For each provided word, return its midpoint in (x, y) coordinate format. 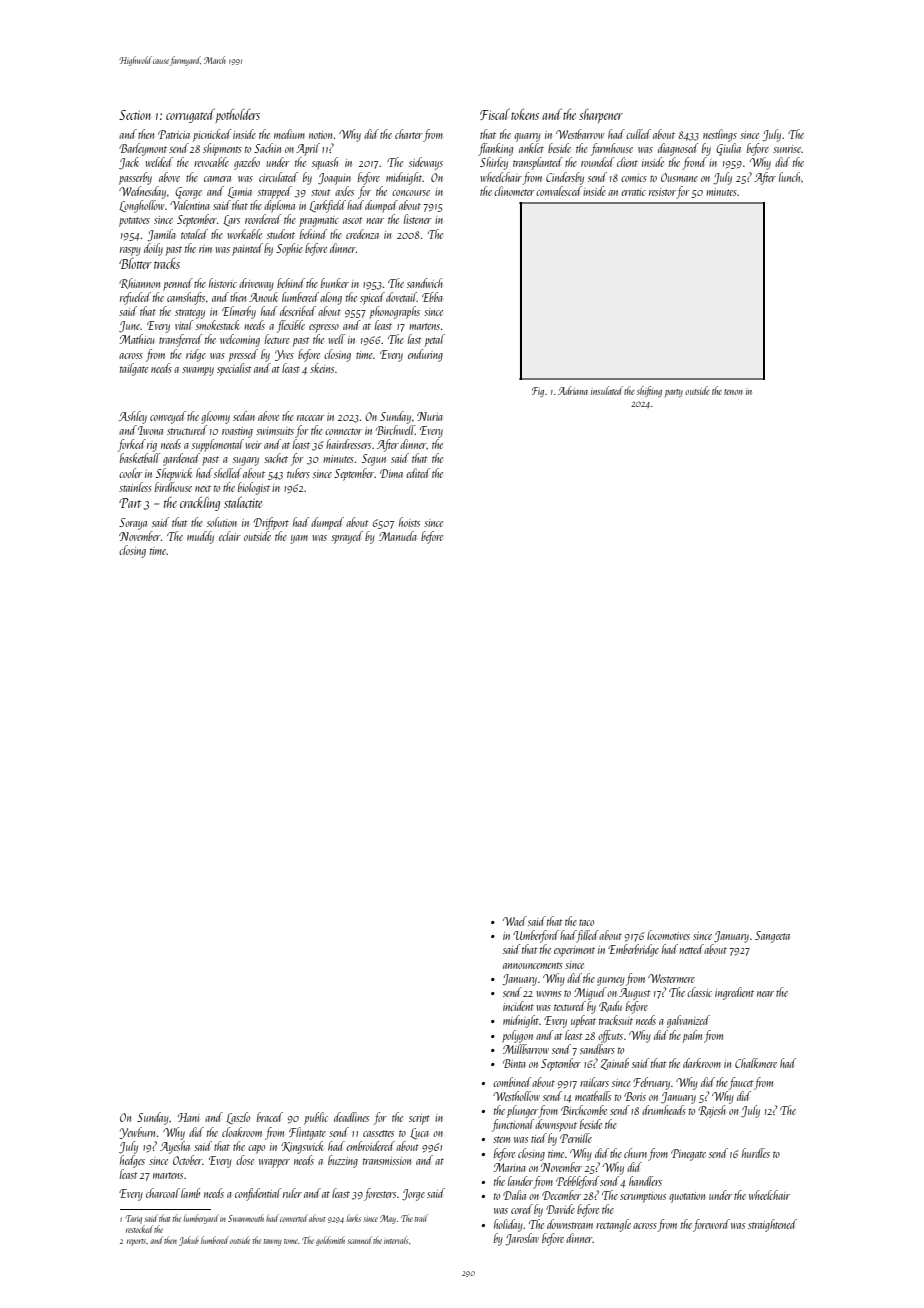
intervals (396, 1240)
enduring (425, 355)
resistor (662, 192)
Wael (515, 921)
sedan (244, 416)
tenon (733, 392)
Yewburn (137, 1133)
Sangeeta (772, 937)
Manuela (398, 536)
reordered (263, 219)
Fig (538, 392)
